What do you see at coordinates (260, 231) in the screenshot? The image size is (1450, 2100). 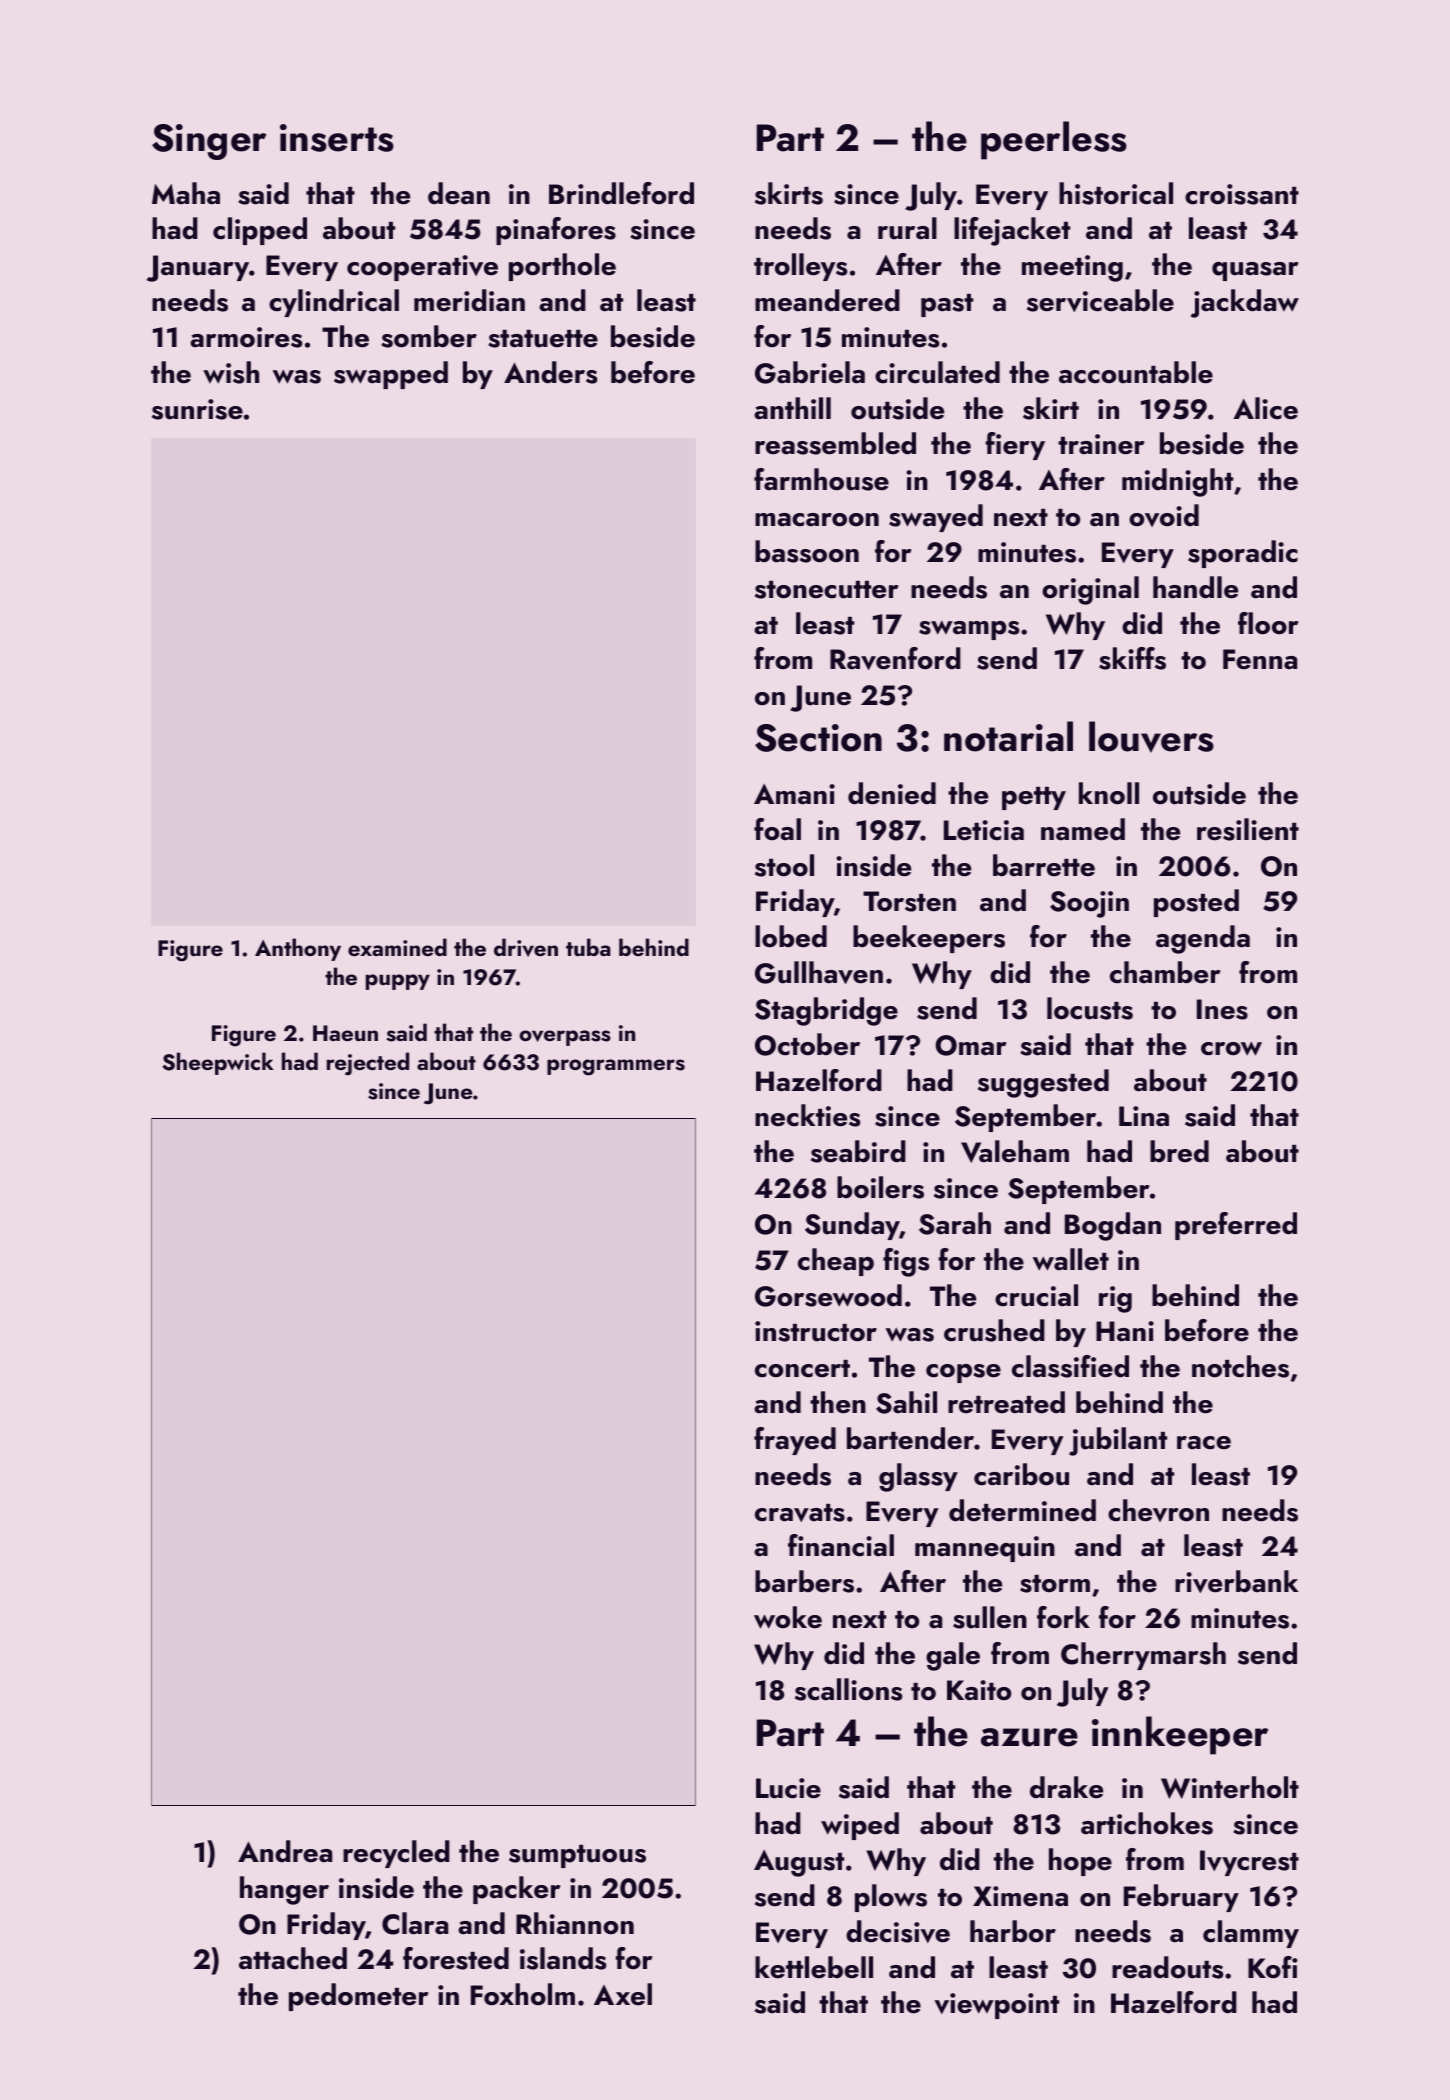 I see `clipped` at bounding box center [260, 231].
